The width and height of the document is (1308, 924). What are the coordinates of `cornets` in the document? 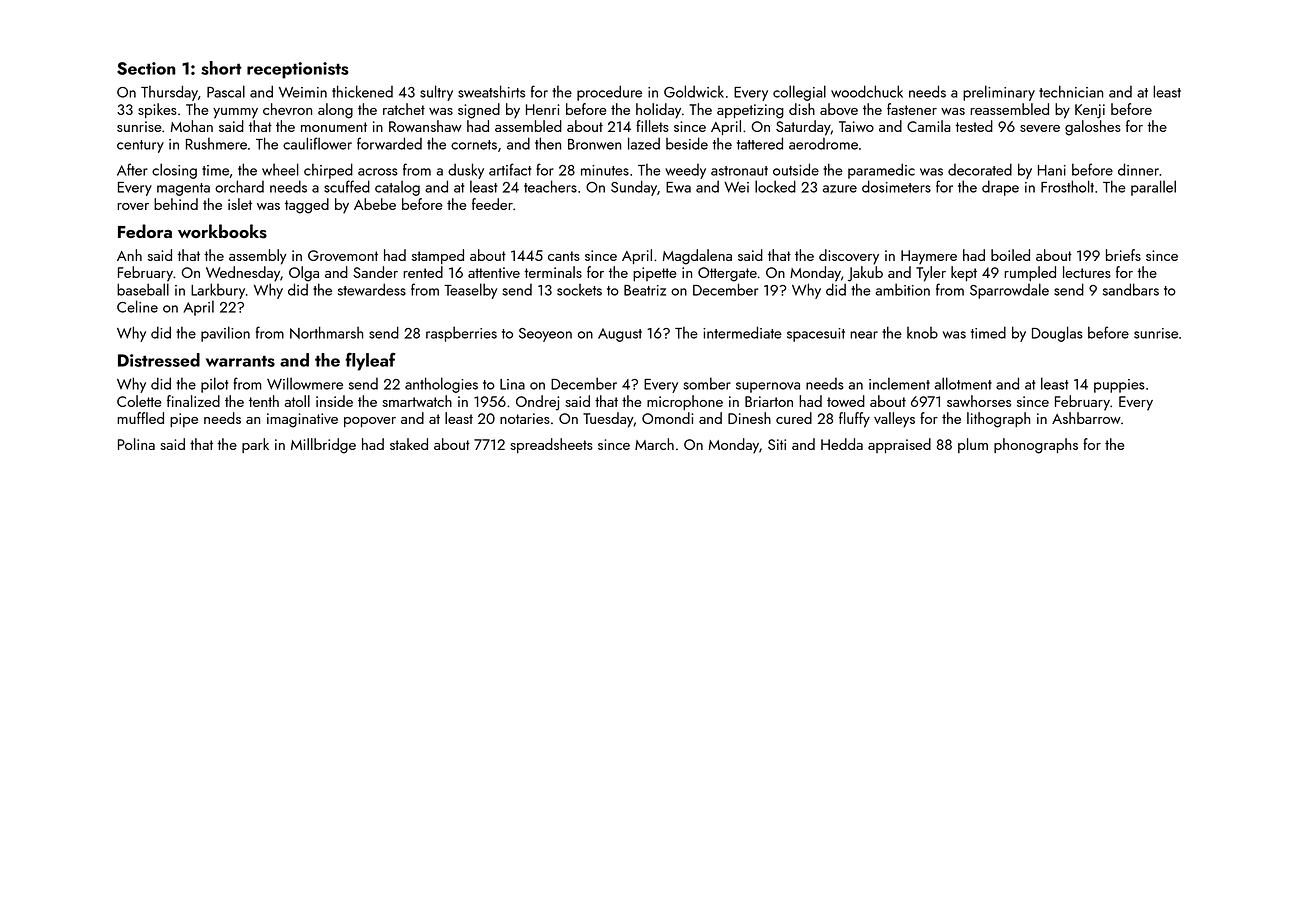 It's located at (474, 145).
